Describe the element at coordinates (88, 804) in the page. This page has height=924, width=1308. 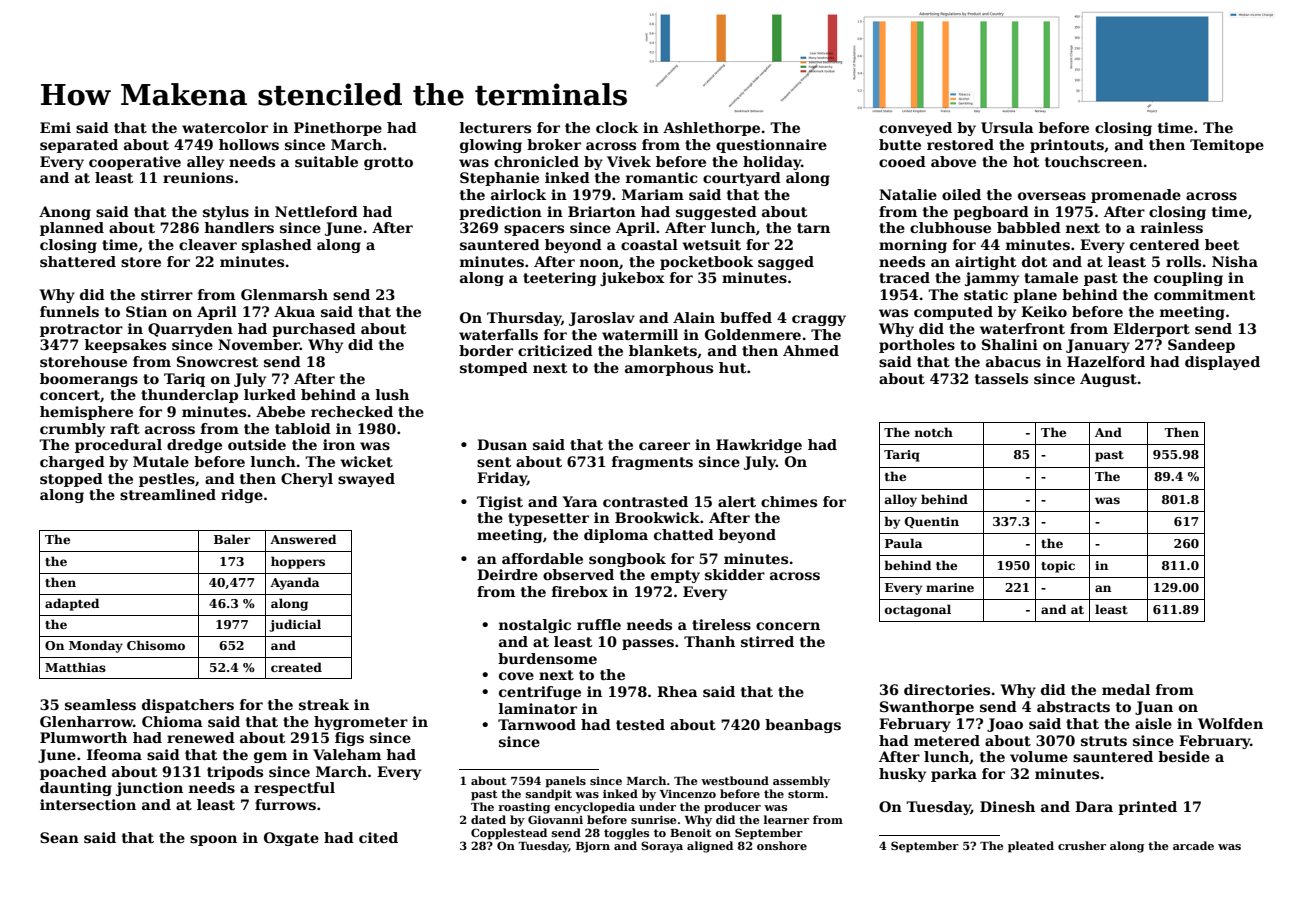
I see `intersection` at that location.
